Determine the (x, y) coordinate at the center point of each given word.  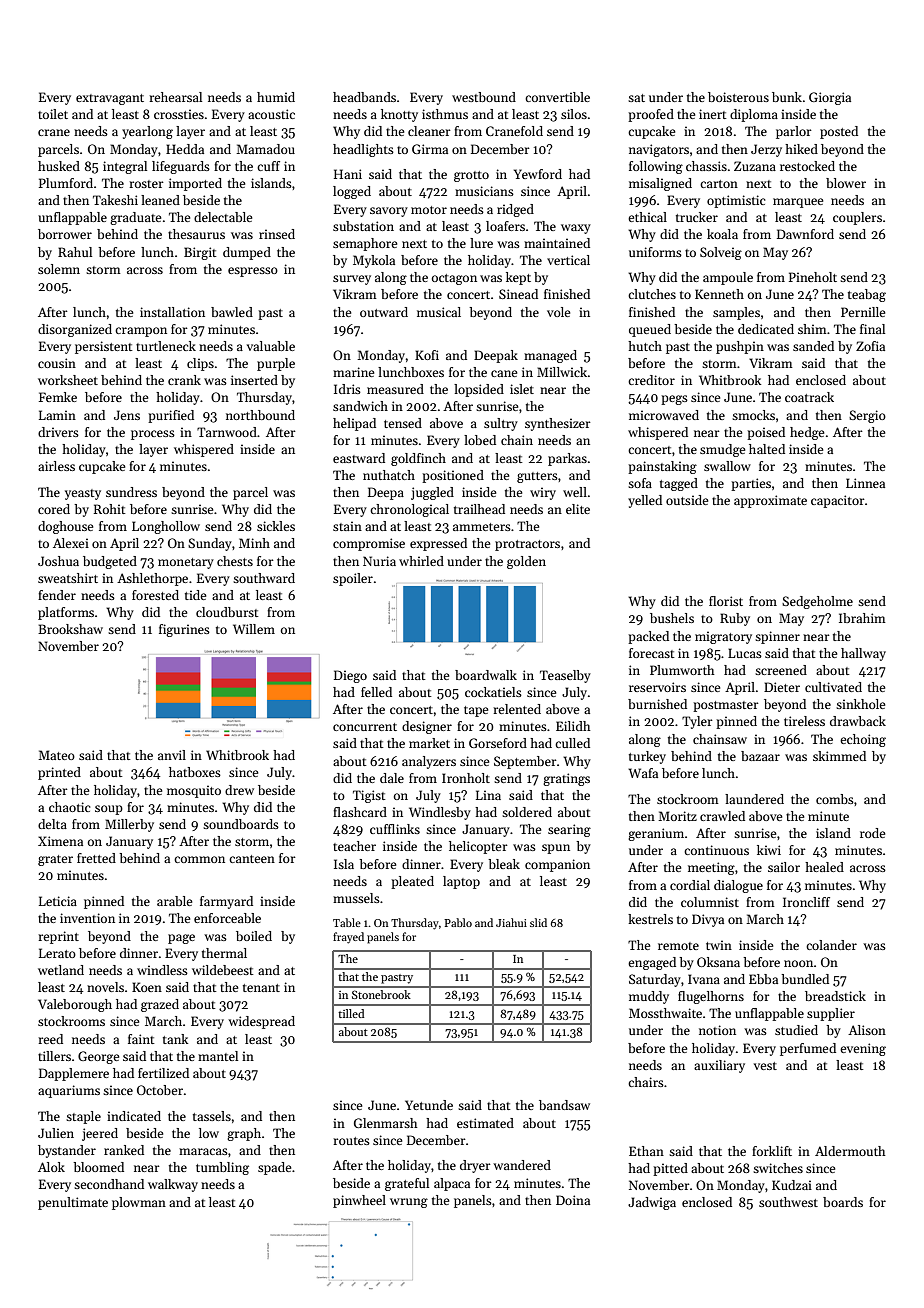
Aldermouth (850, 1151)
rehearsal (175, 97)
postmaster (726, 706)
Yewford (538, 174)
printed (59, 773)
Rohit (109, 509)
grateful (407, 1184)
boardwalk (486, 675)
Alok (51, 1167)
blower (846, 183)
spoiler (353, 579)
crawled (722, 816)
